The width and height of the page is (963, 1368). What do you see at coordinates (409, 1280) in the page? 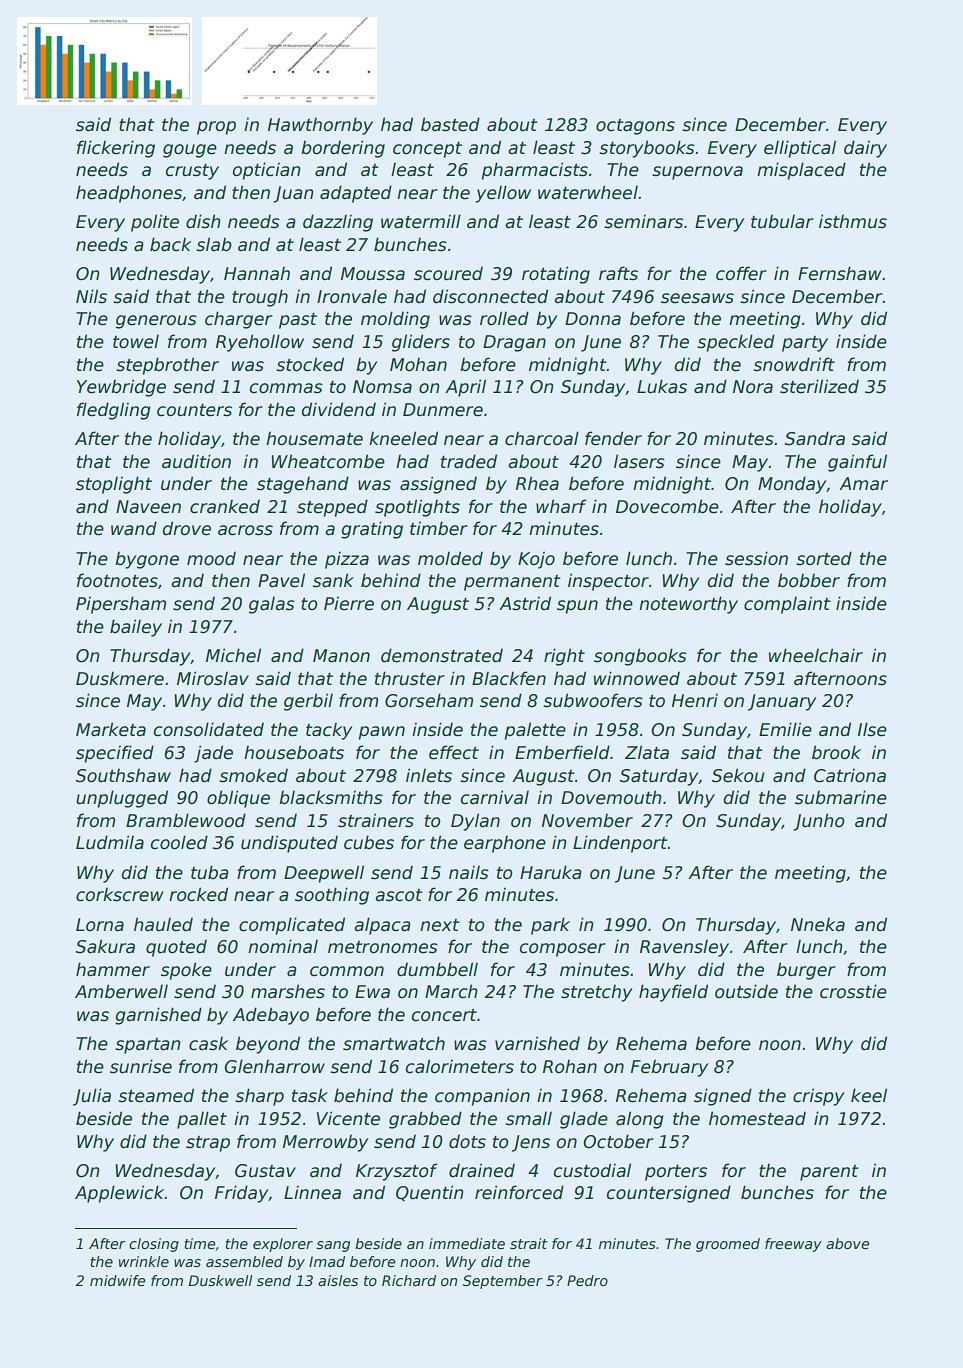
I see `Richard` at bounding box center [409, 1280].
